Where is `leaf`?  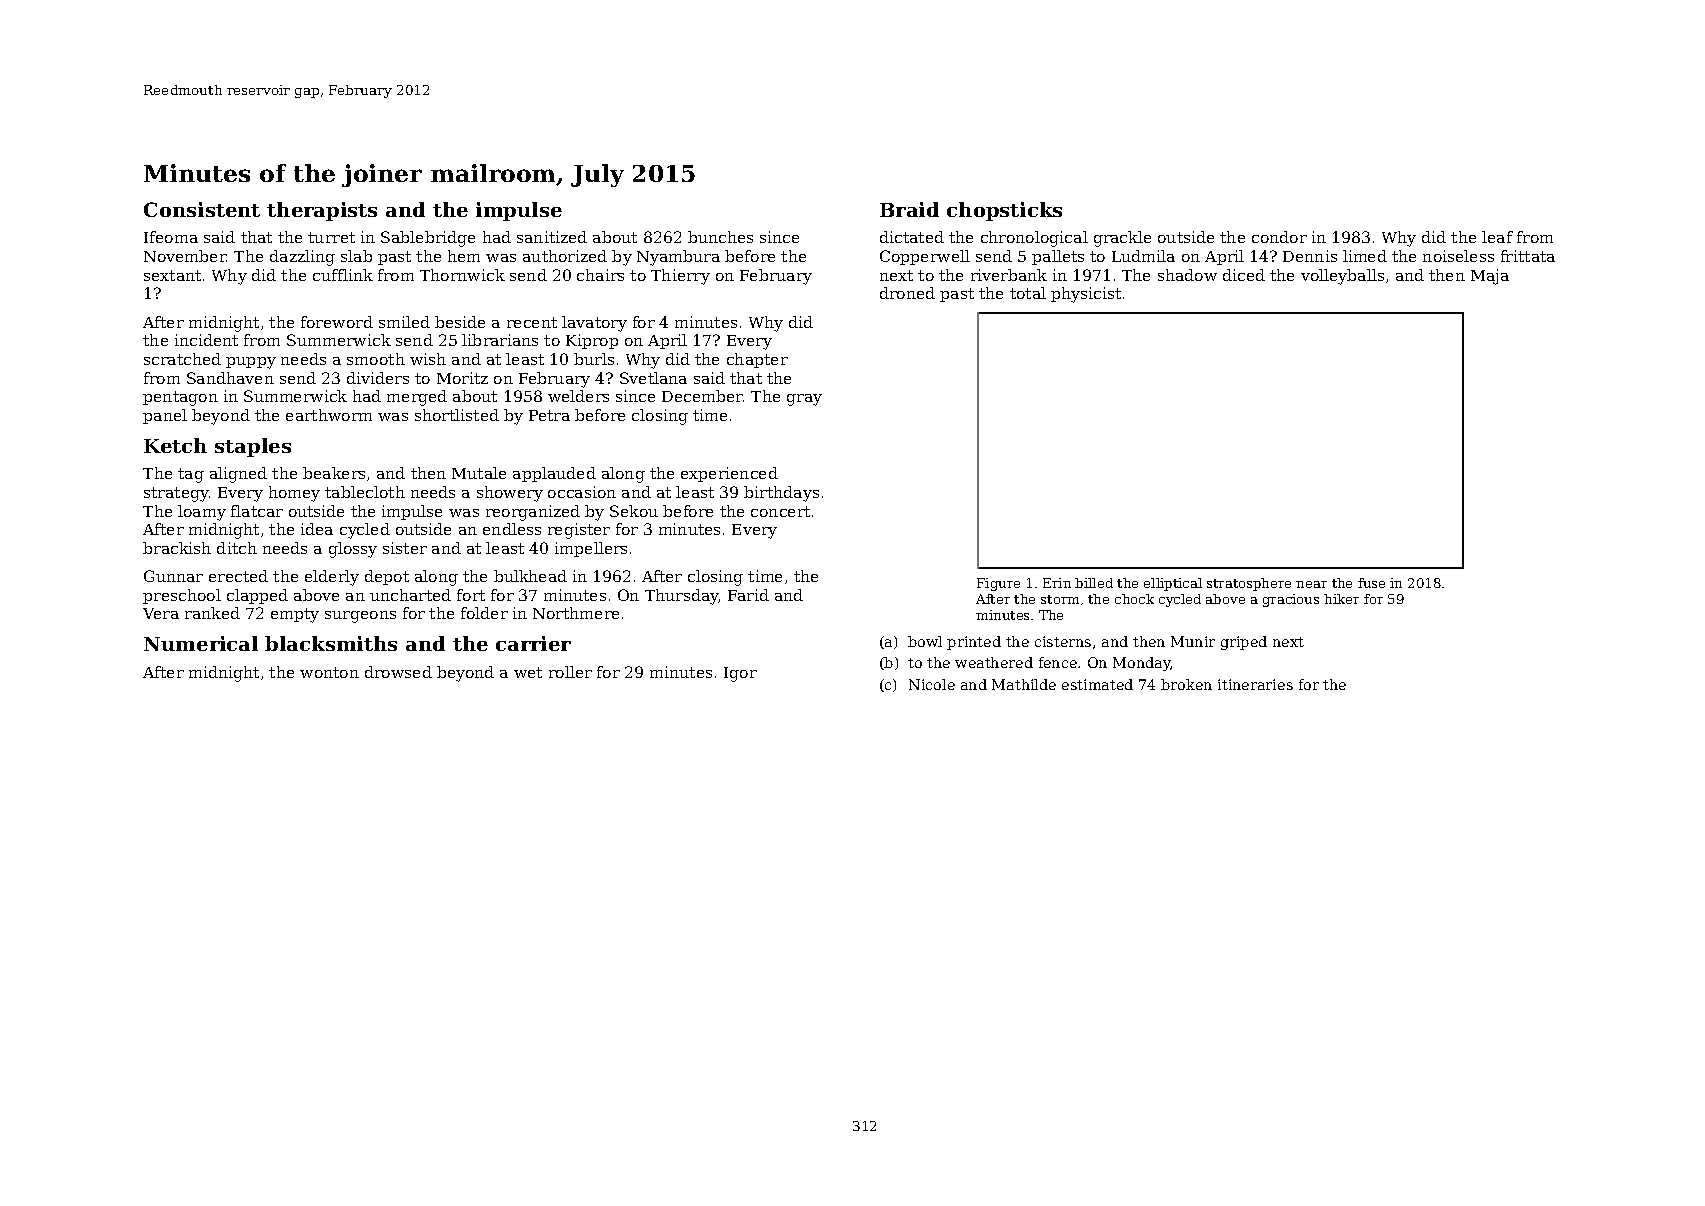 leaf is located at coordinates (1497, 237).
